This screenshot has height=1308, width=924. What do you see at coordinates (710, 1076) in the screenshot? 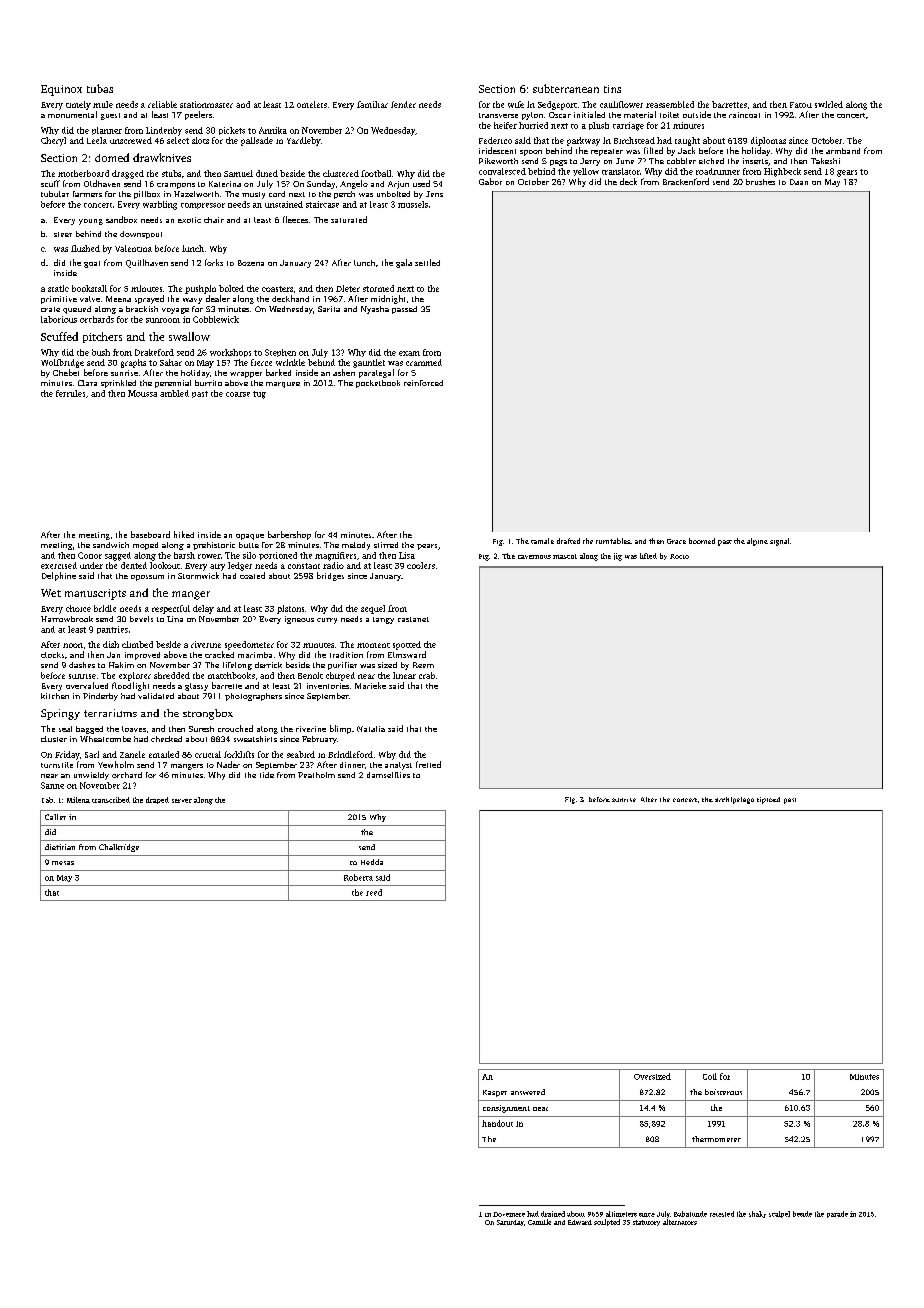
I see `Coil` at bounding box center [710, 1076].
